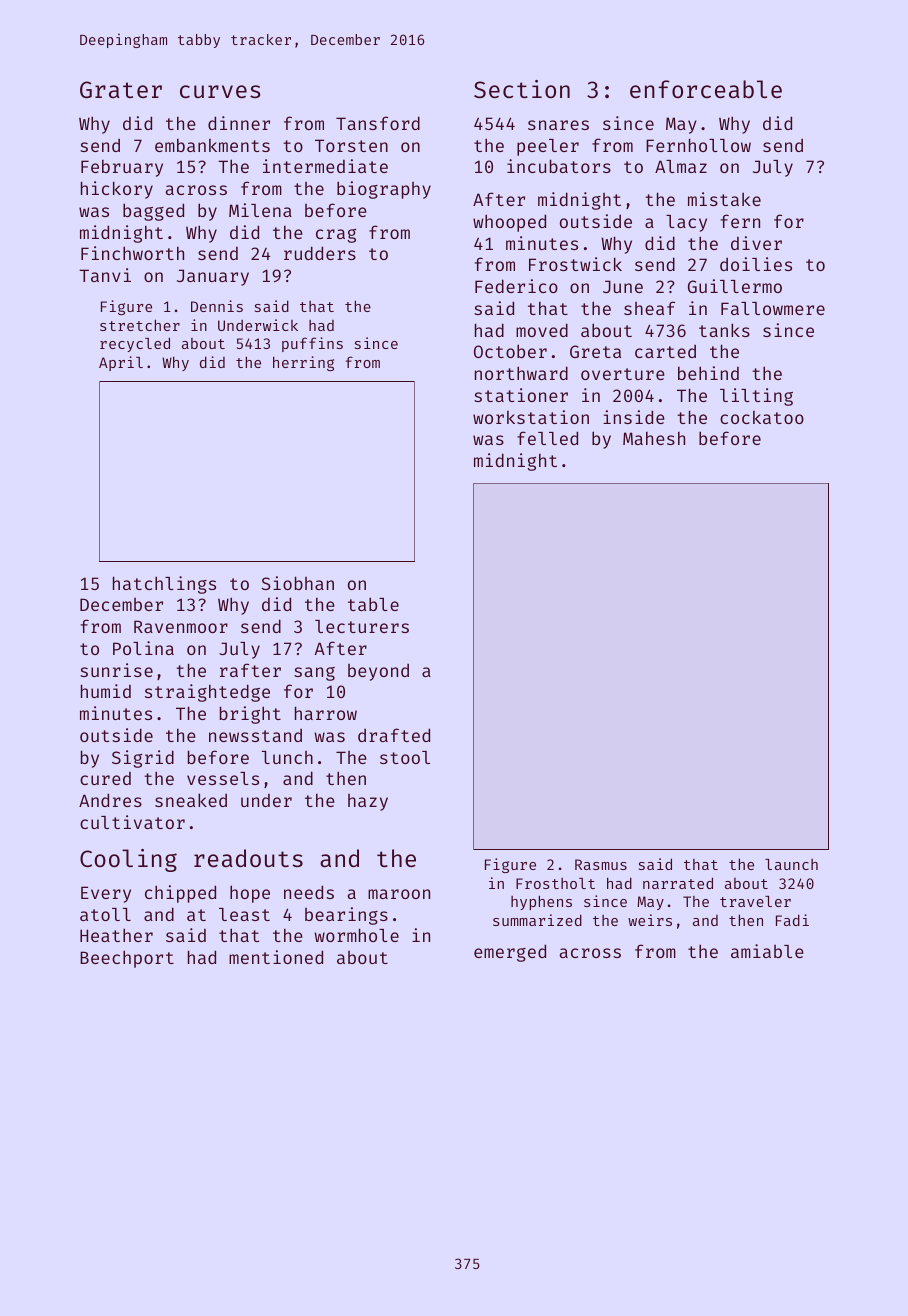 This image has height=1316, width=908. Describe the element at coordinates (378, 123) in the image. I see `Tansford` at that location.
